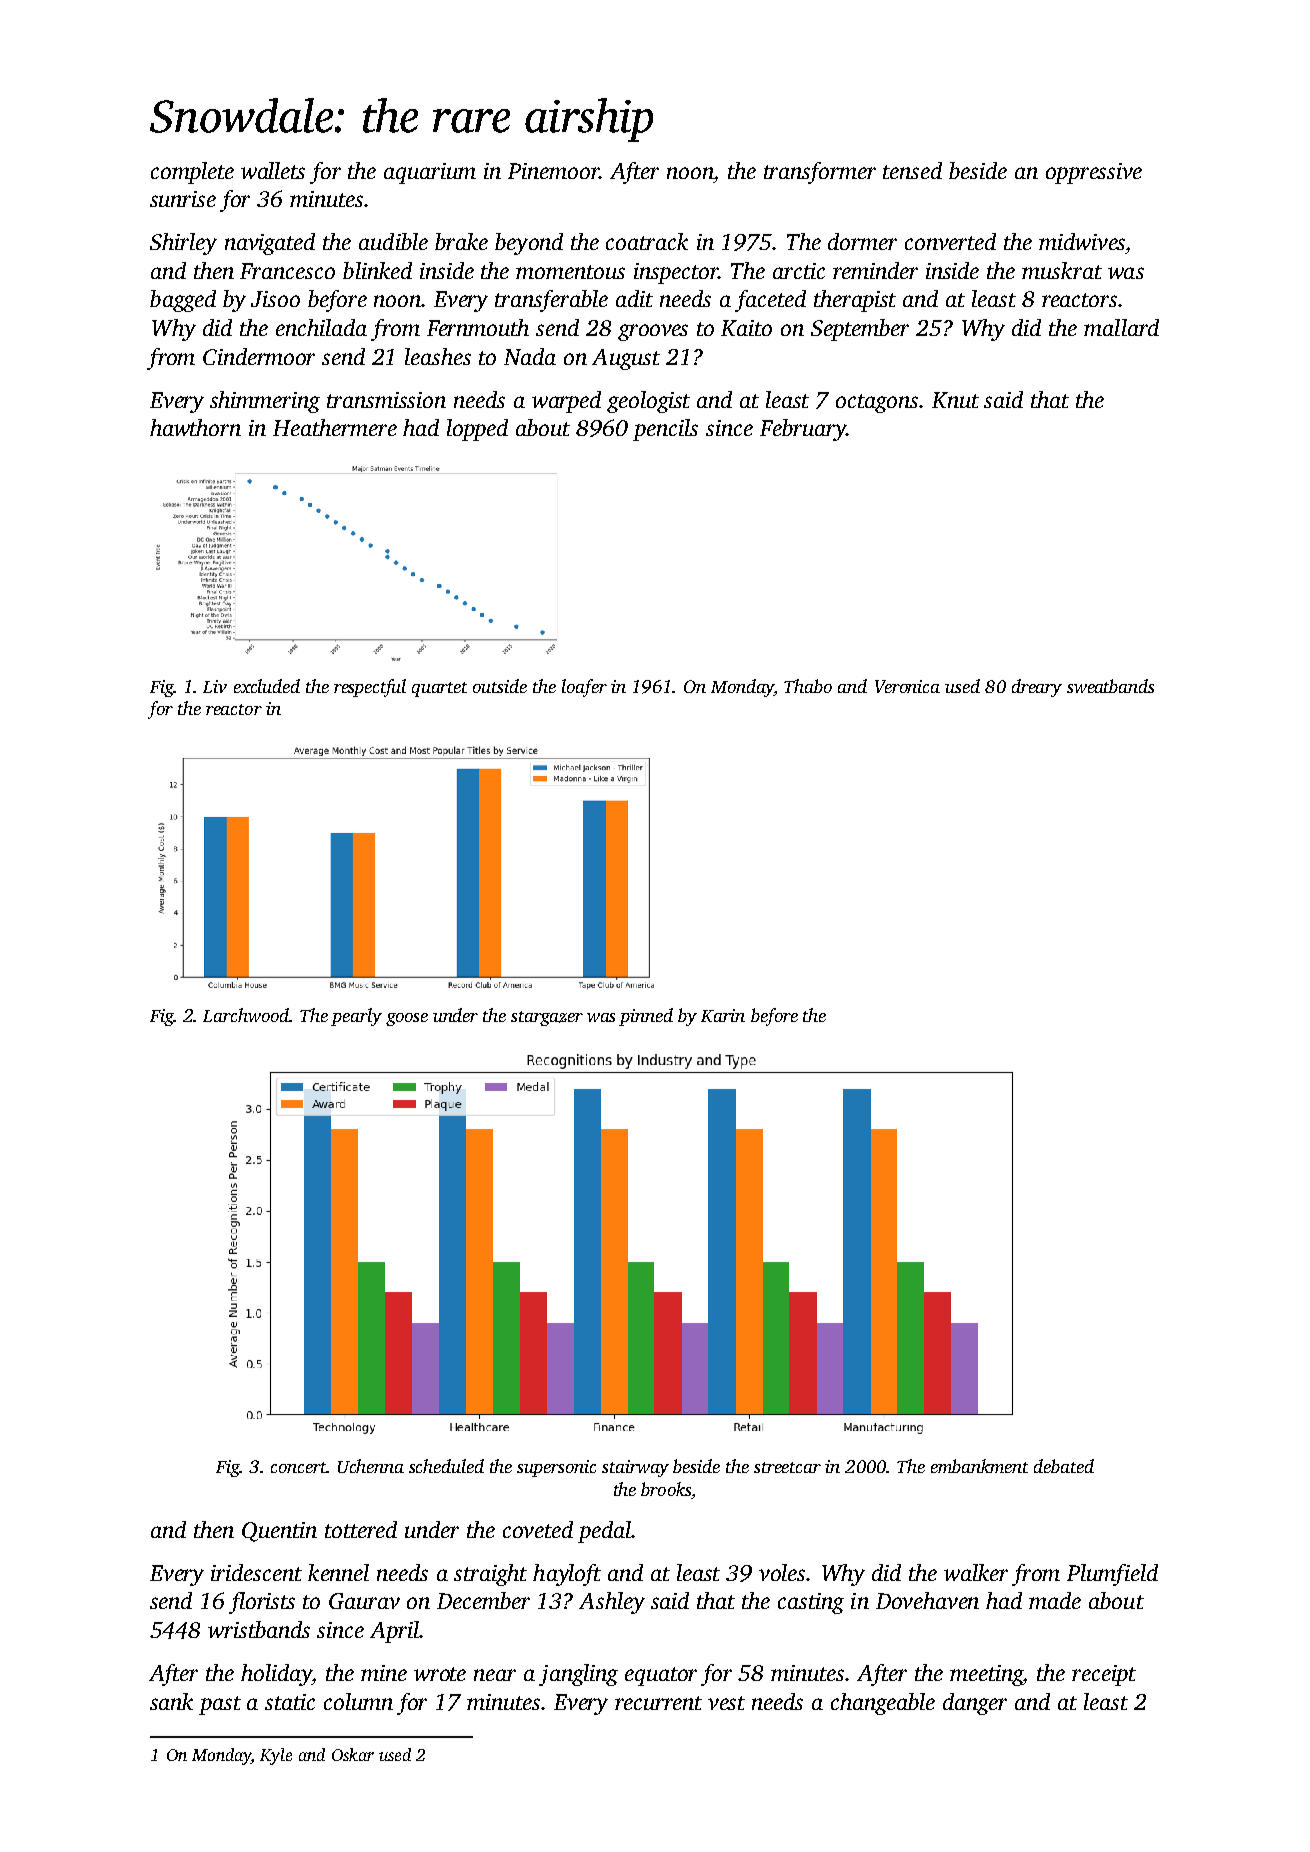 Image resolution: width=1310 pixels, height=1852 pixels. I want to click on danger, so click(975, 1704).
